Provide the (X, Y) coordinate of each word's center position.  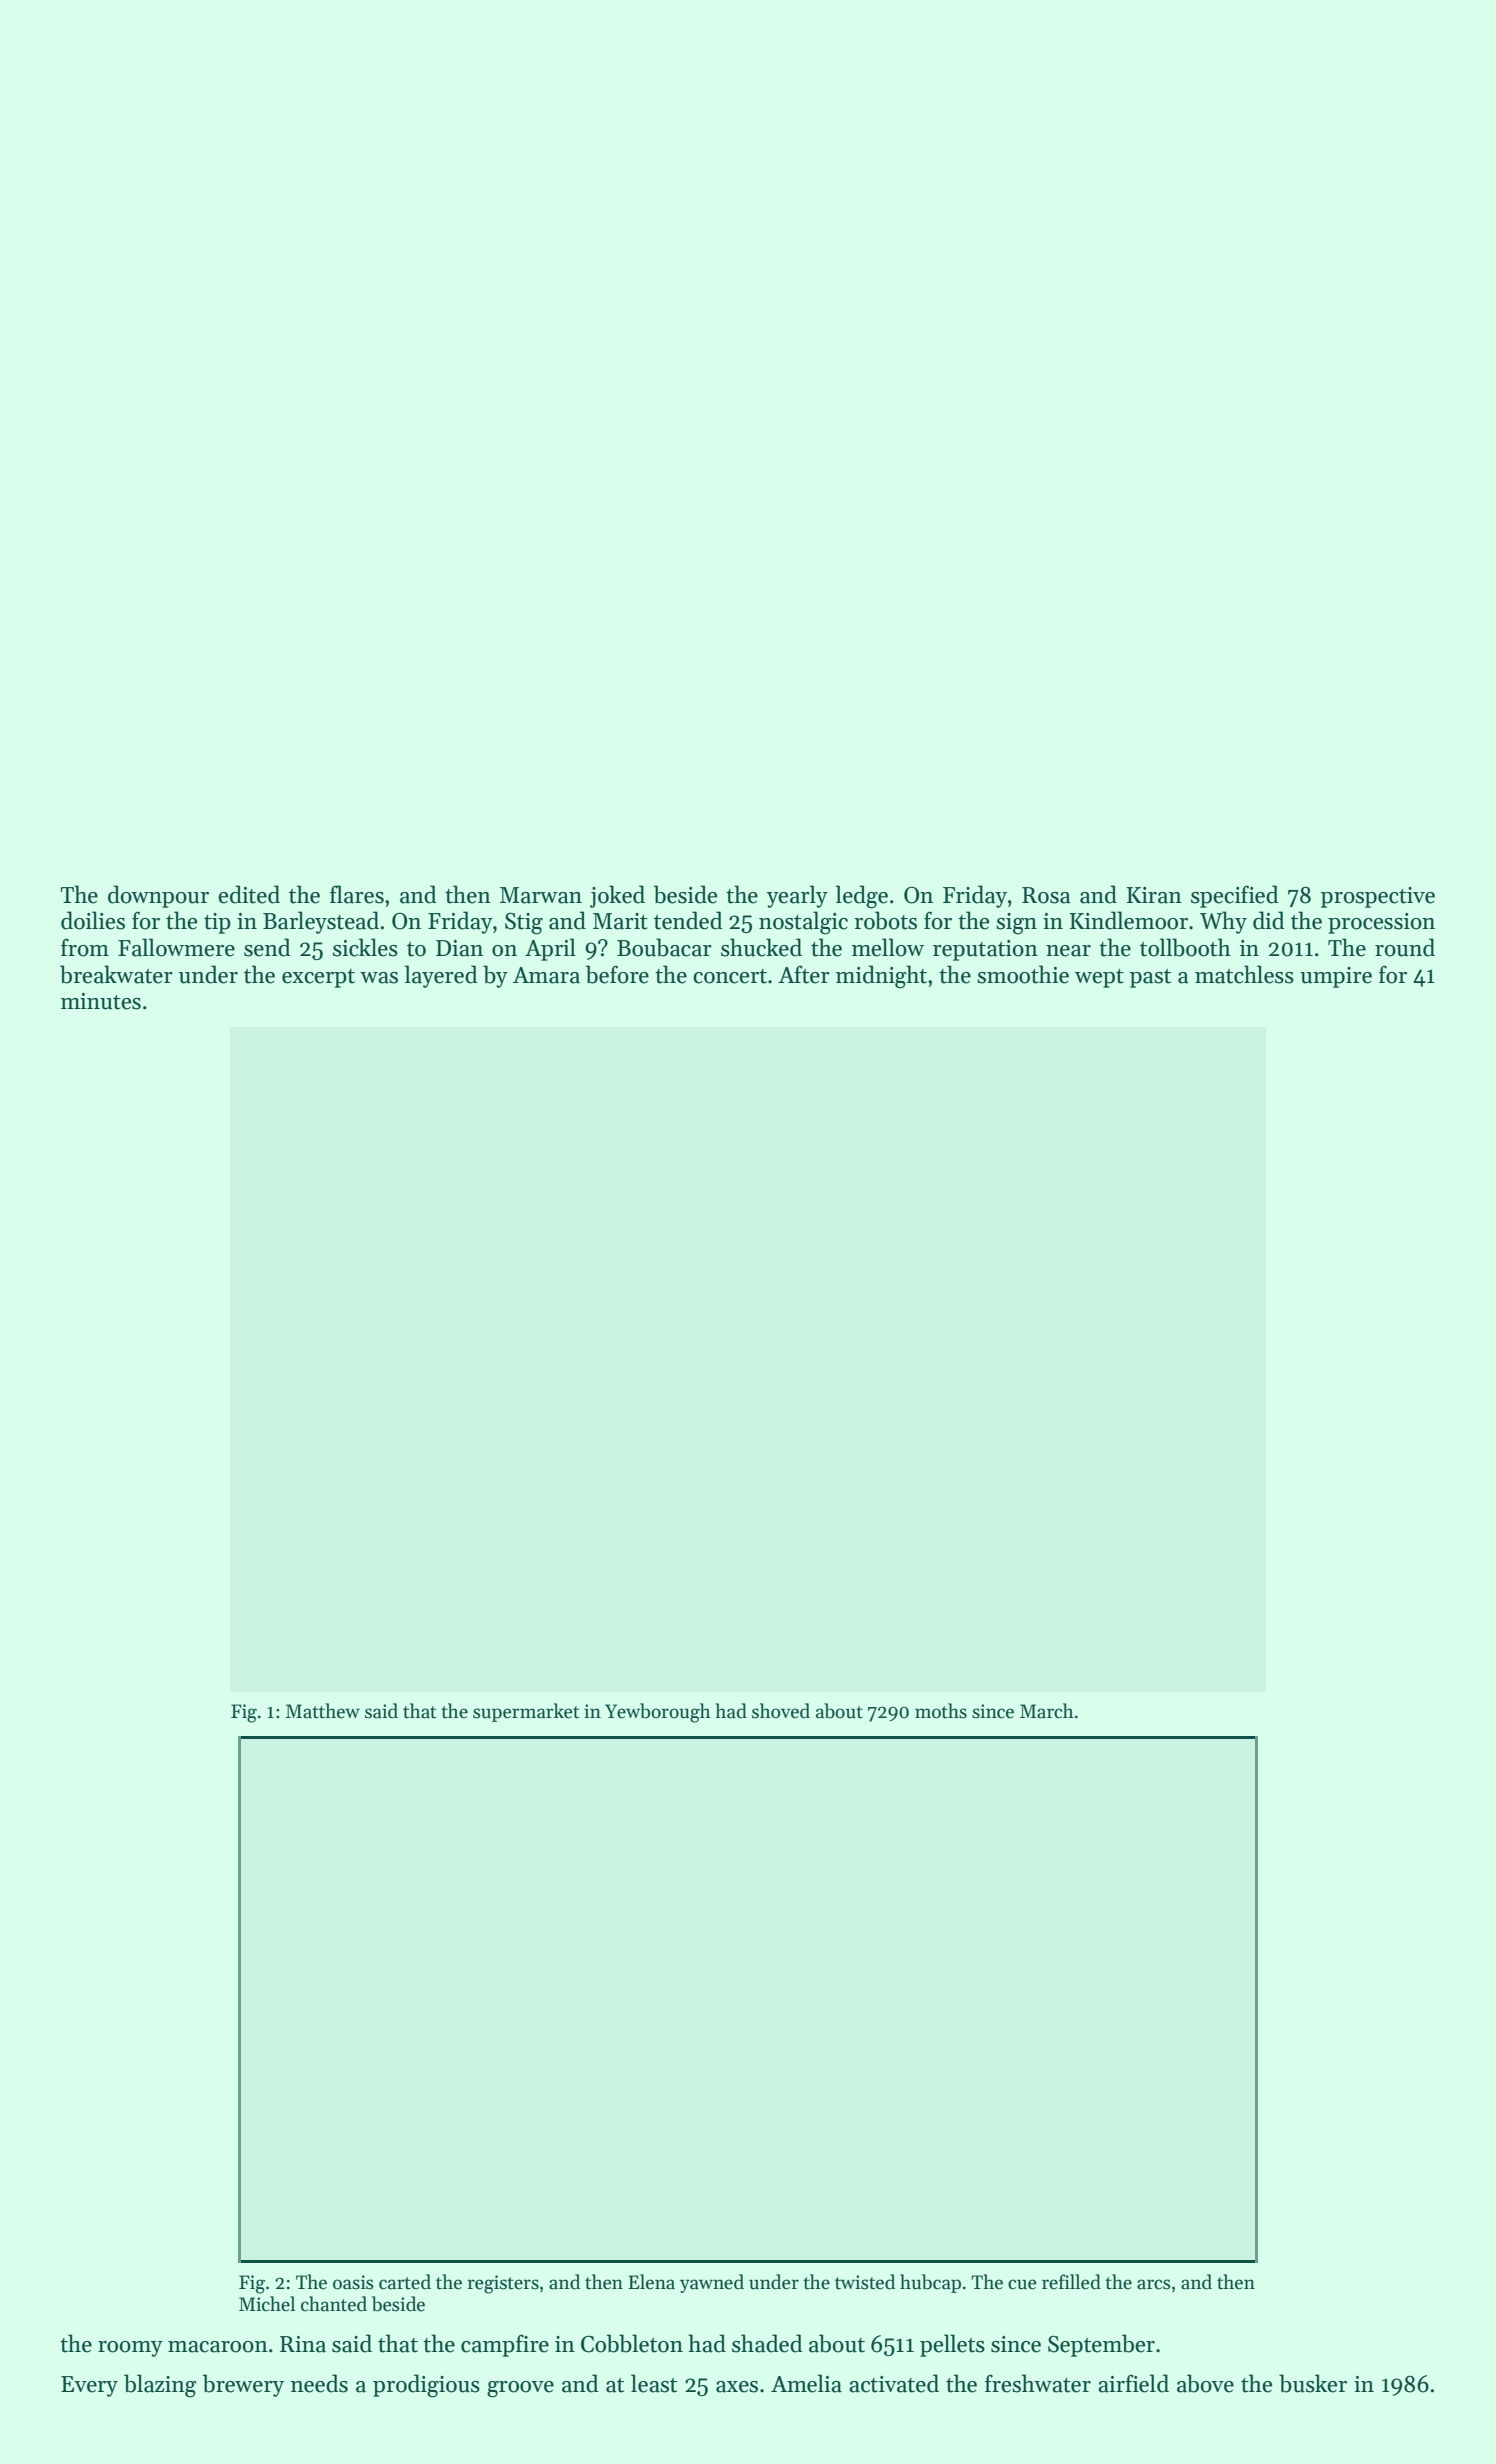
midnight (881, 977)
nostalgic (803, 923)
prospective (1378, 897)
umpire (1336, 977)
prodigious (426, 2386)
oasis (353, 2282)
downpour (158, 896)
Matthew (323, 1711)
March (1047, 1711)
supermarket (526, 1712)
